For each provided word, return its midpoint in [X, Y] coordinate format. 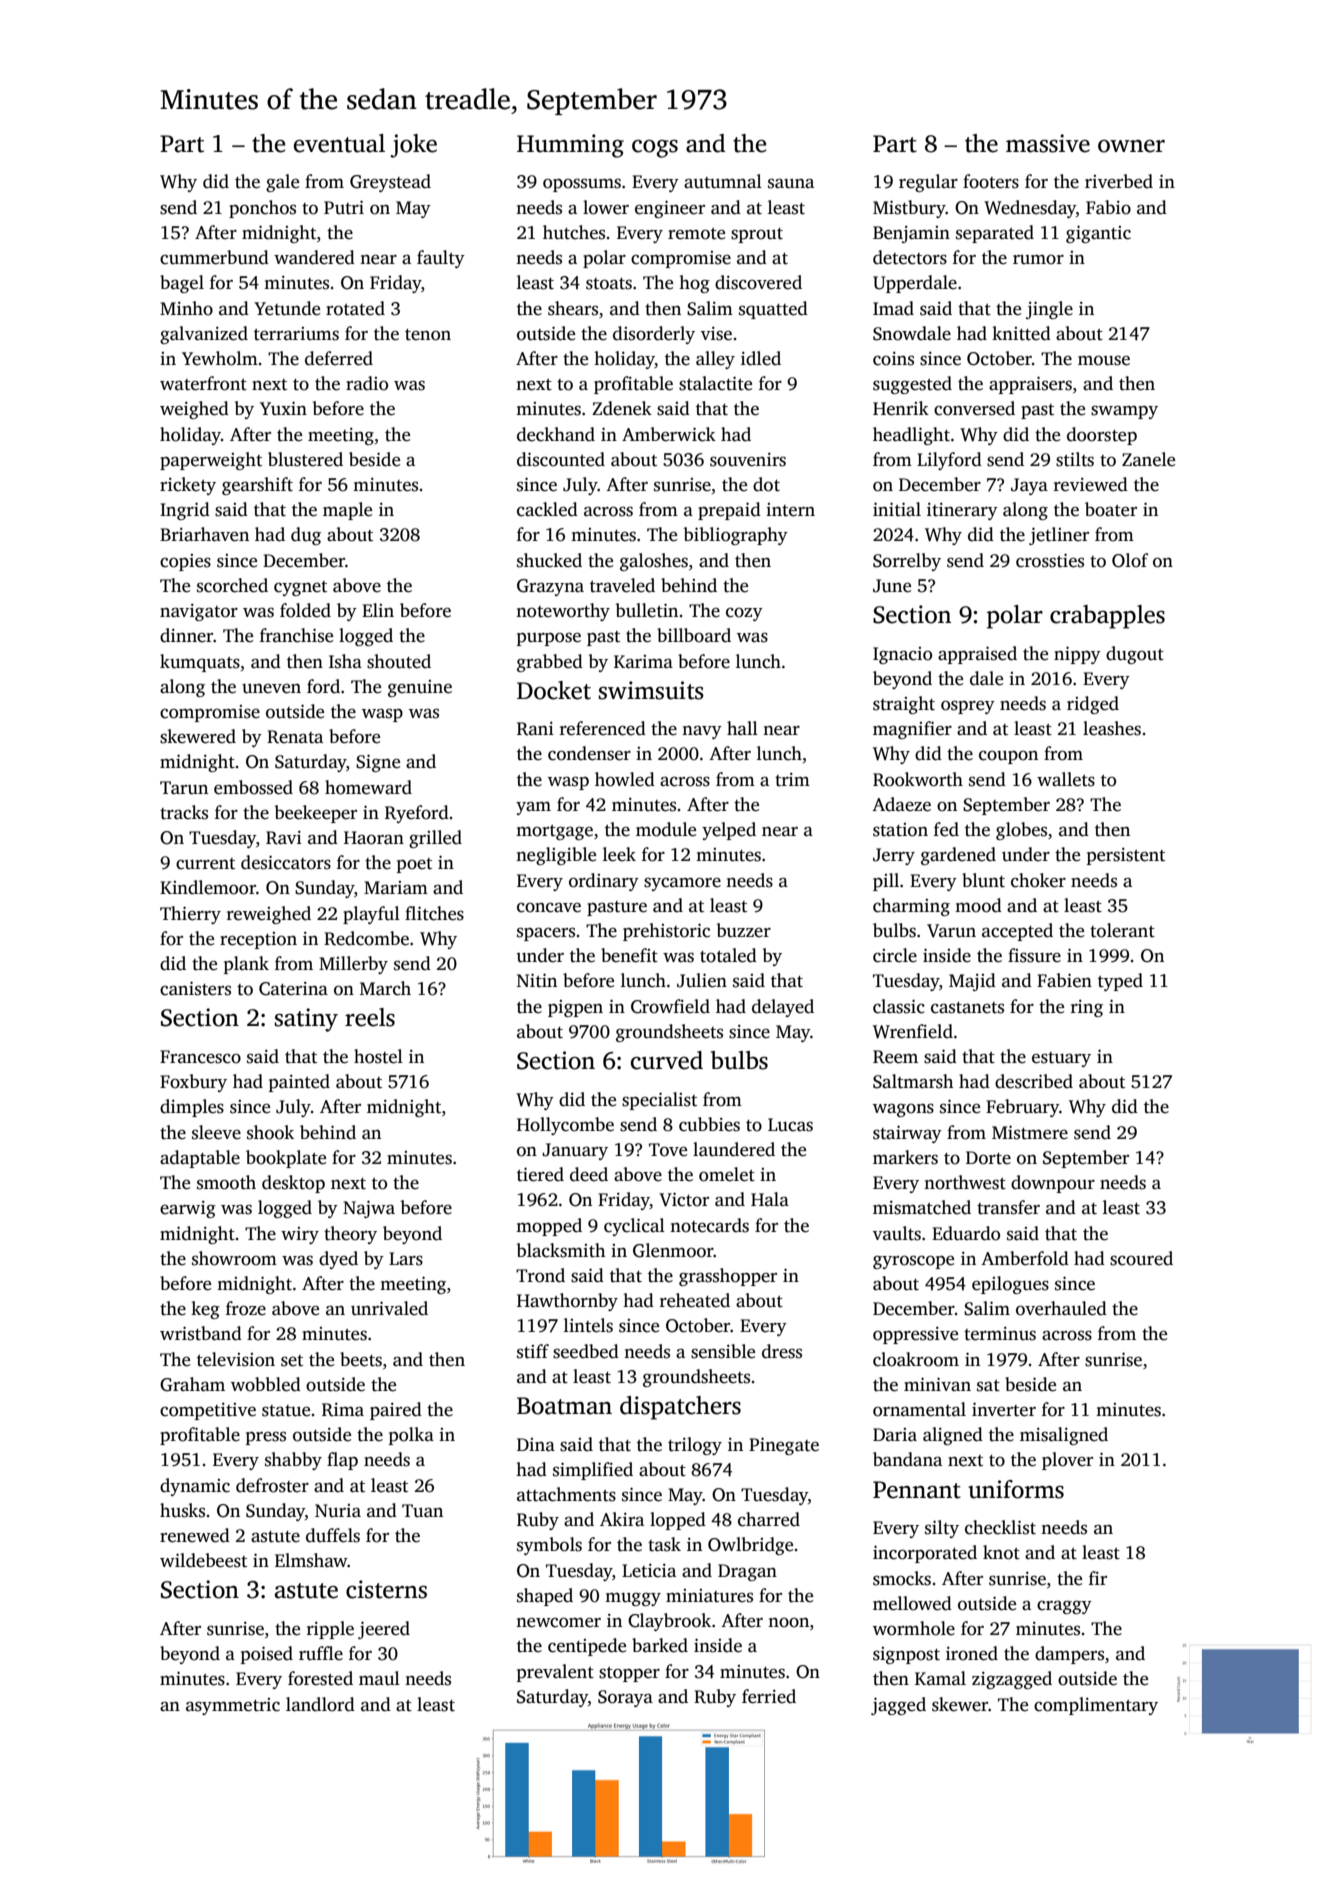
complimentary [1096, 1706]
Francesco [200, 1057]
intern [790, 510]
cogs [655, 149]
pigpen [575, 1008]
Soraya [625, 1698]
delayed [783, 1008]
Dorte [988, 1158]
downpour [1053, 1184]
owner [1131, 146]
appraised [977, 655]
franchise [296, 635]
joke [413, 146]
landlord [320, 1704]
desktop [293, 1184]
